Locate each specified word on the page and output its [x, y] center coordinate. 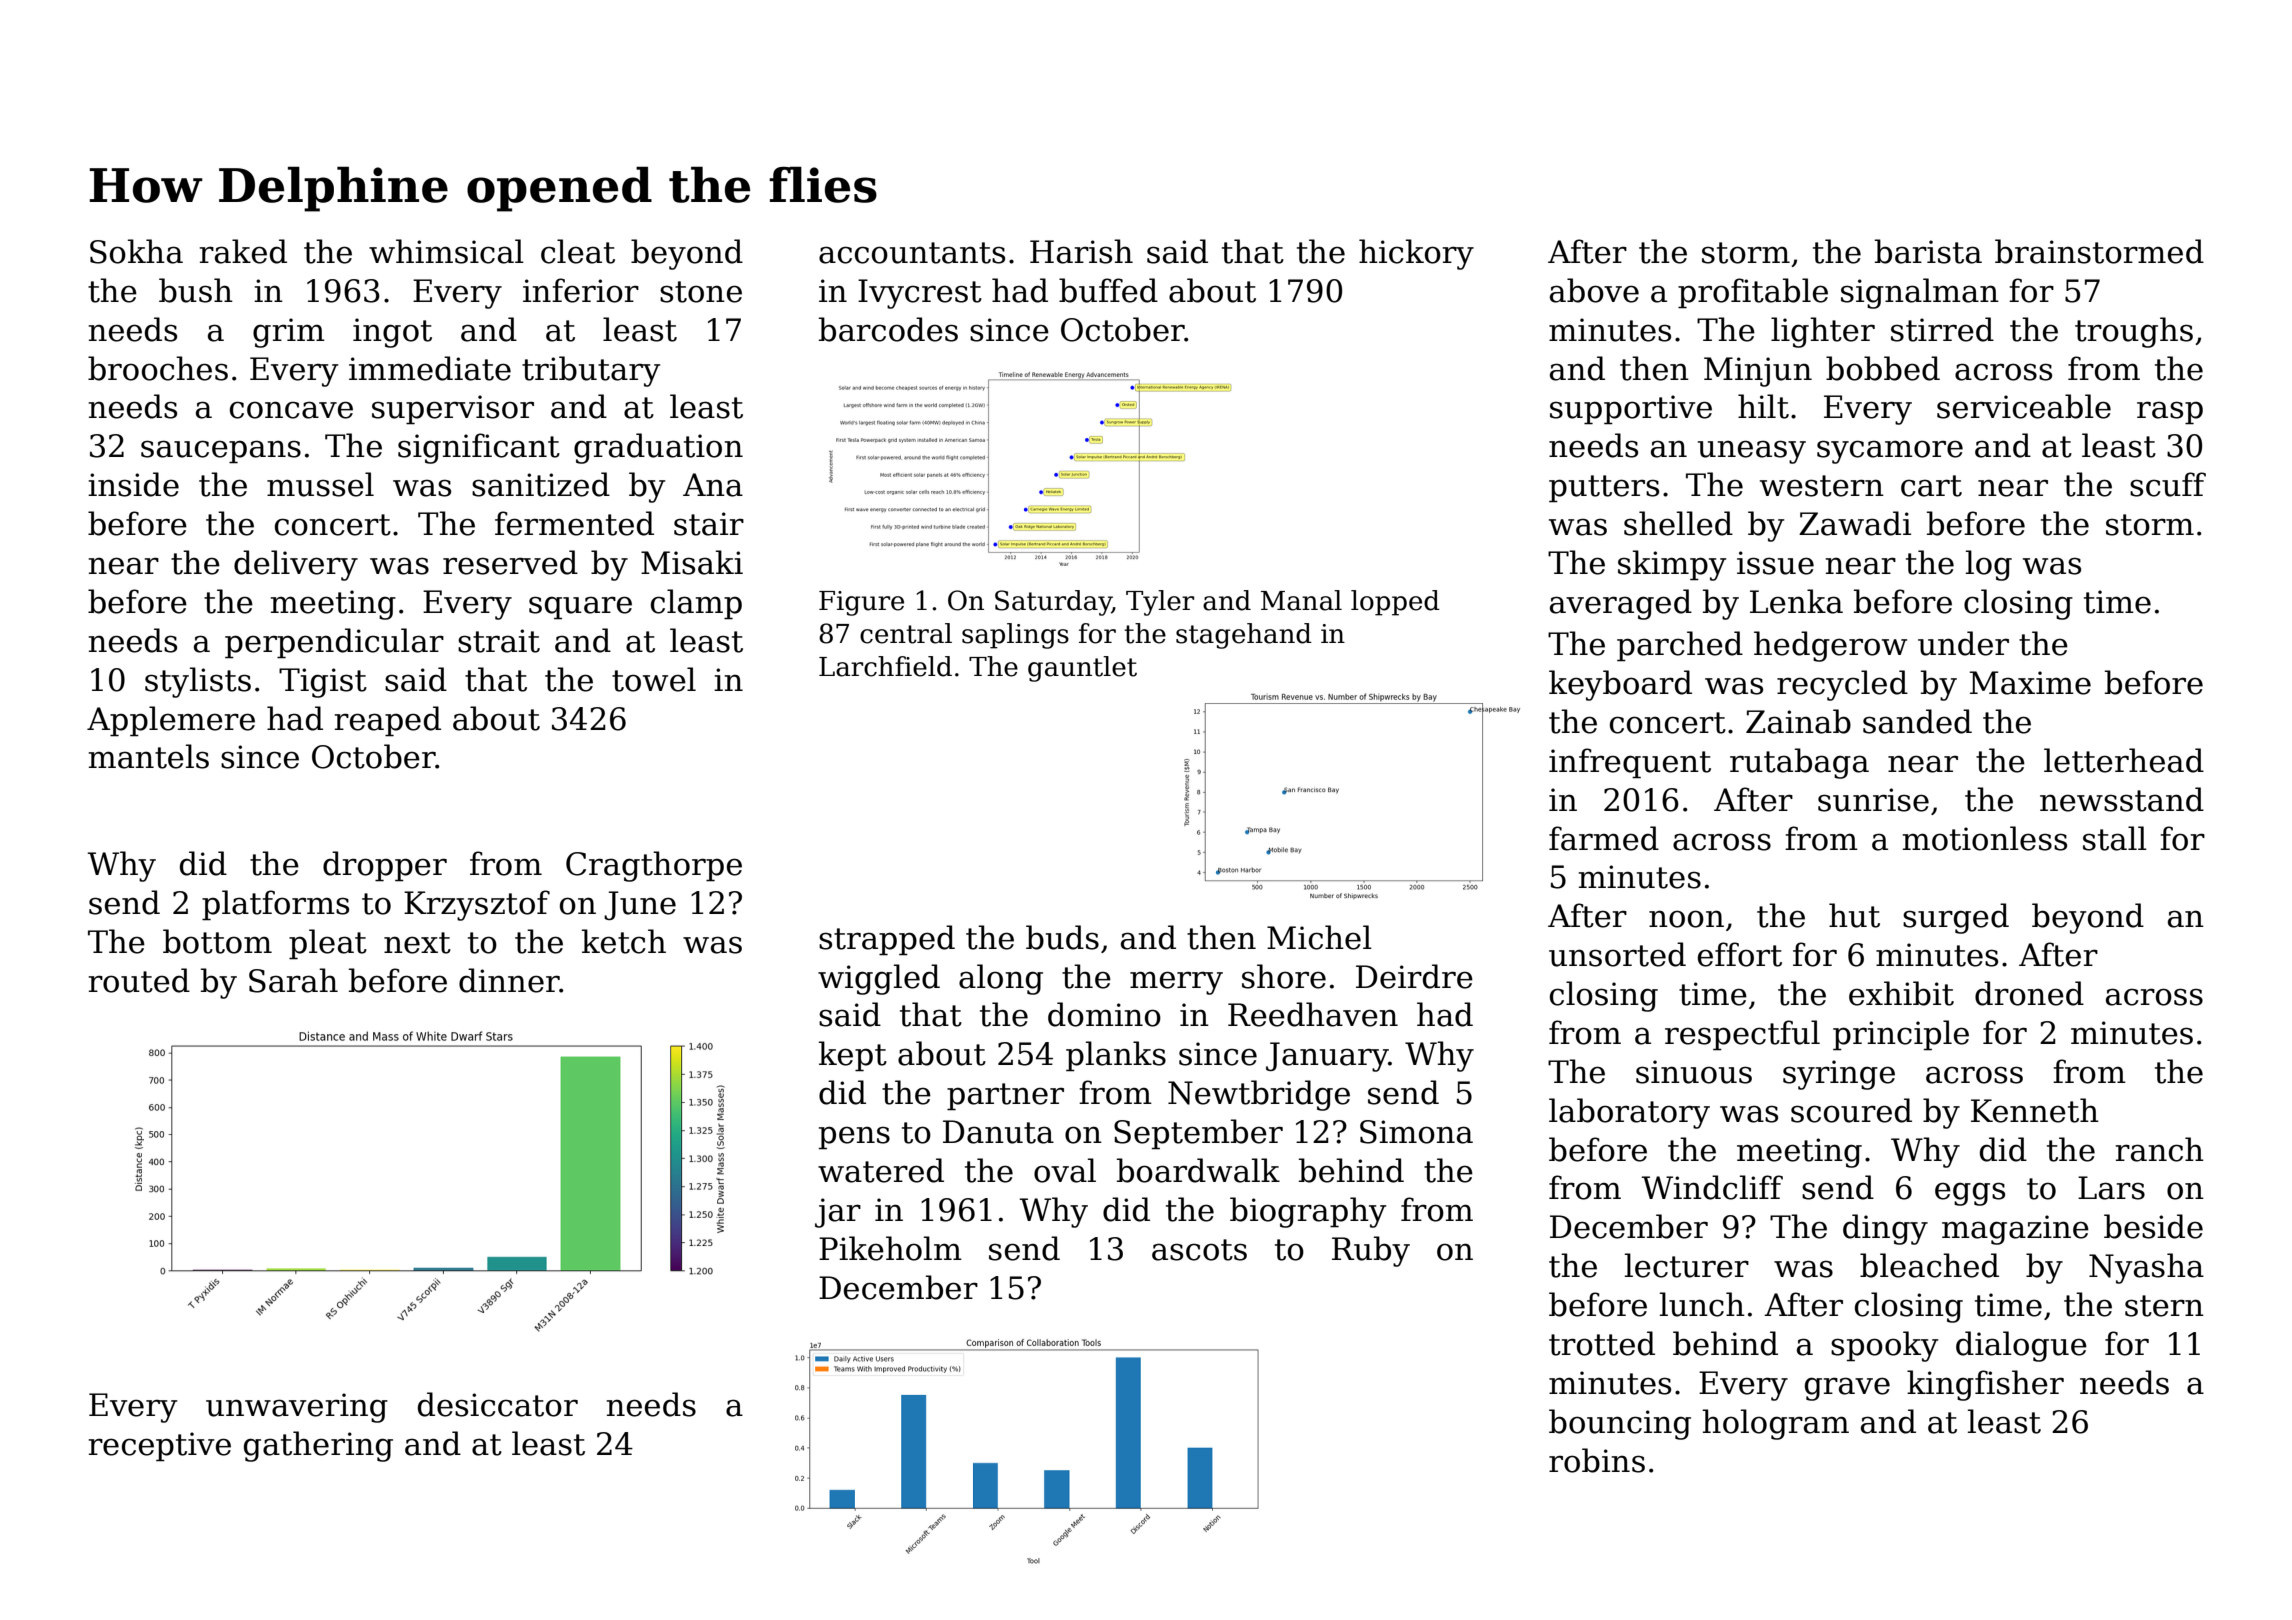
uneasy [1752, 452]
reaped [388, 721]
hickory [1416, 254]
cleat [578, 251]
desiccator [498, 1404]
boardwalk [1198, 1170]
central [906, 633]
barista [1928, 251]
